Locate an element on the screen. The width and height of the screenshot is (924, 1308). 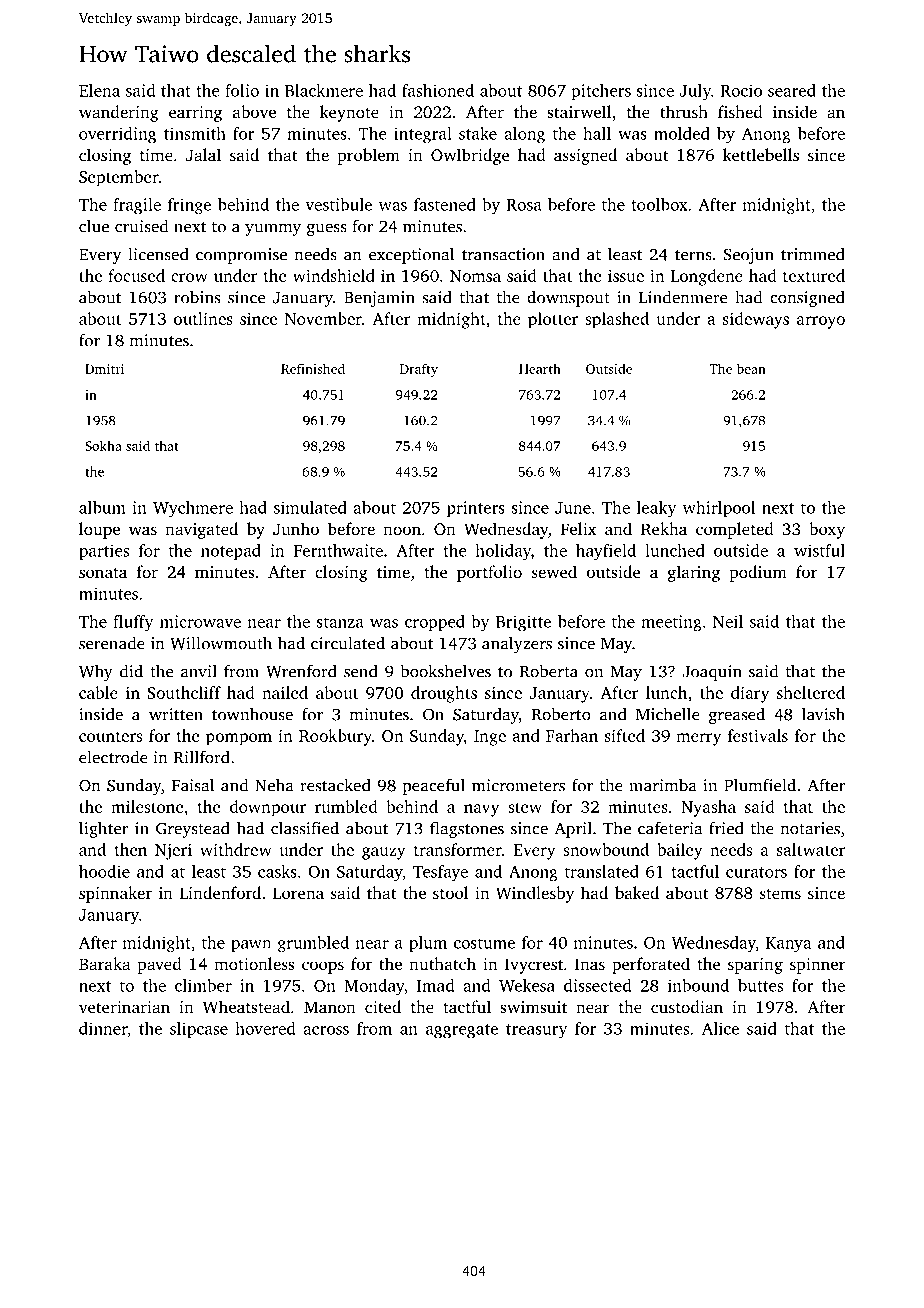
molded is located at coordinates (682, 133).
